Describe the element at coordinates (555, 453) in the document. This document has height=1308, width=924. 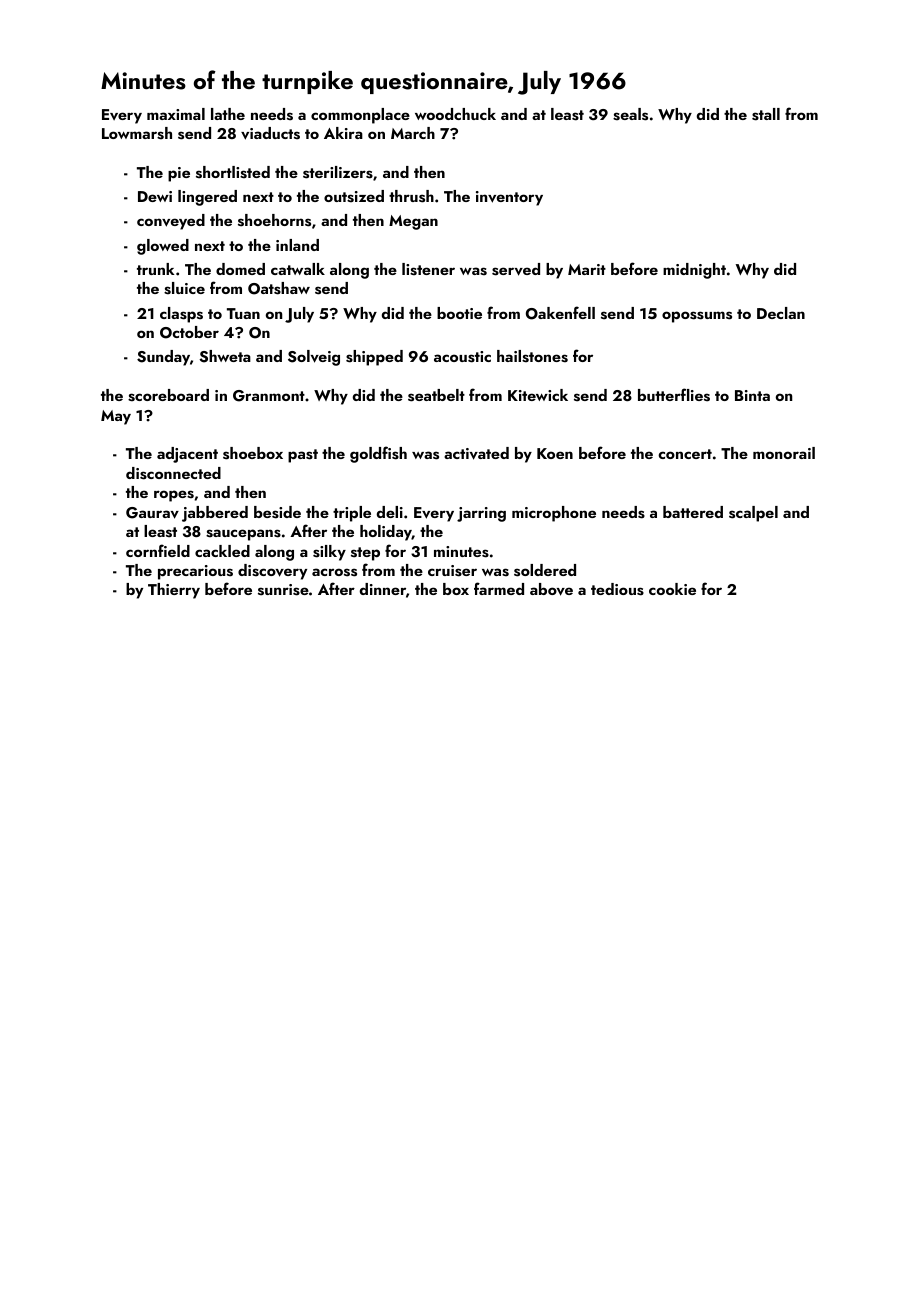
I see `Koen` at that location.
